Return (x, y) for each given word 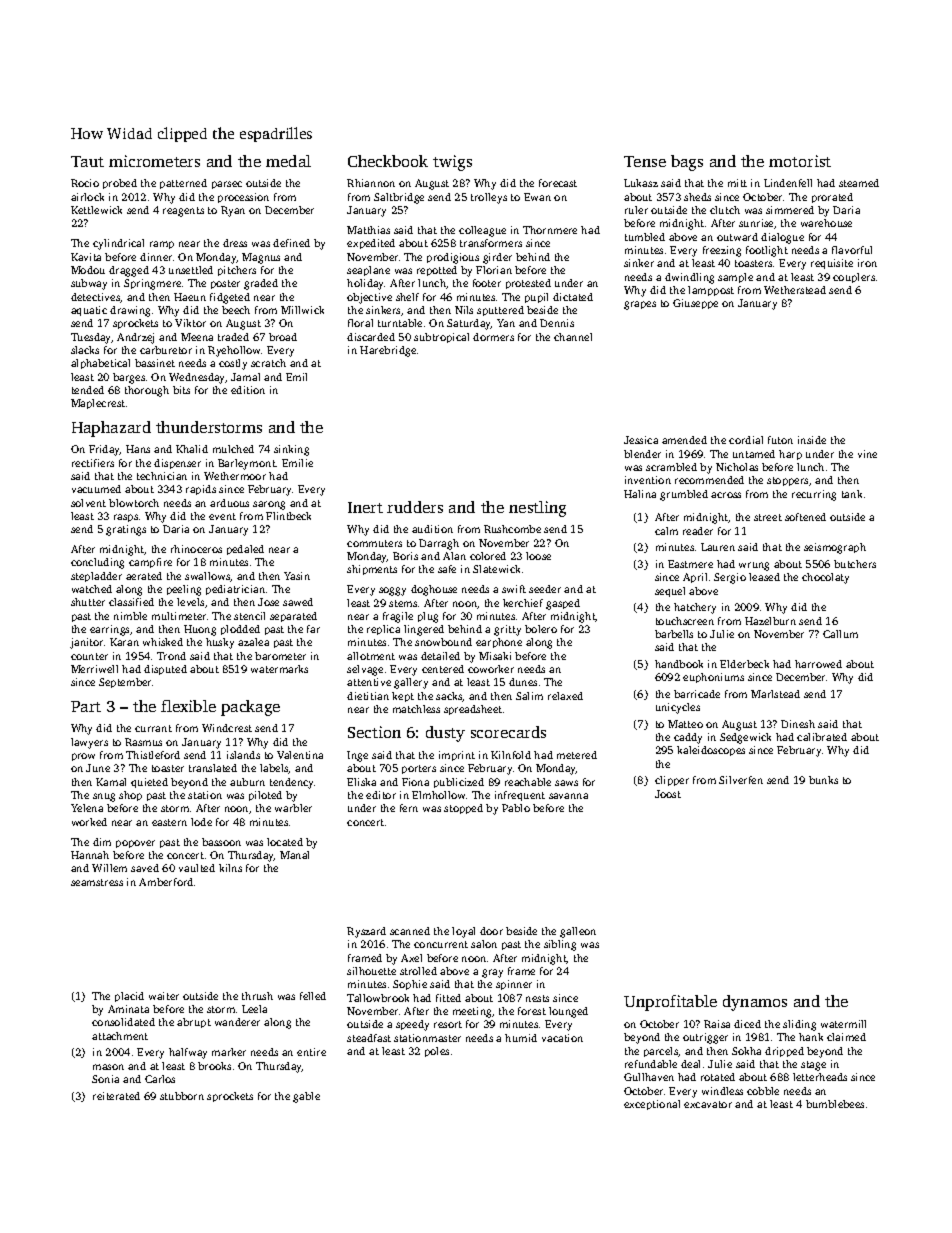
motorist (800, 161)
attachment (120, 1036)
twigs (452, 163)
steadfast (369, 1038)
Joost (668, 794)
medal (288, 161)
